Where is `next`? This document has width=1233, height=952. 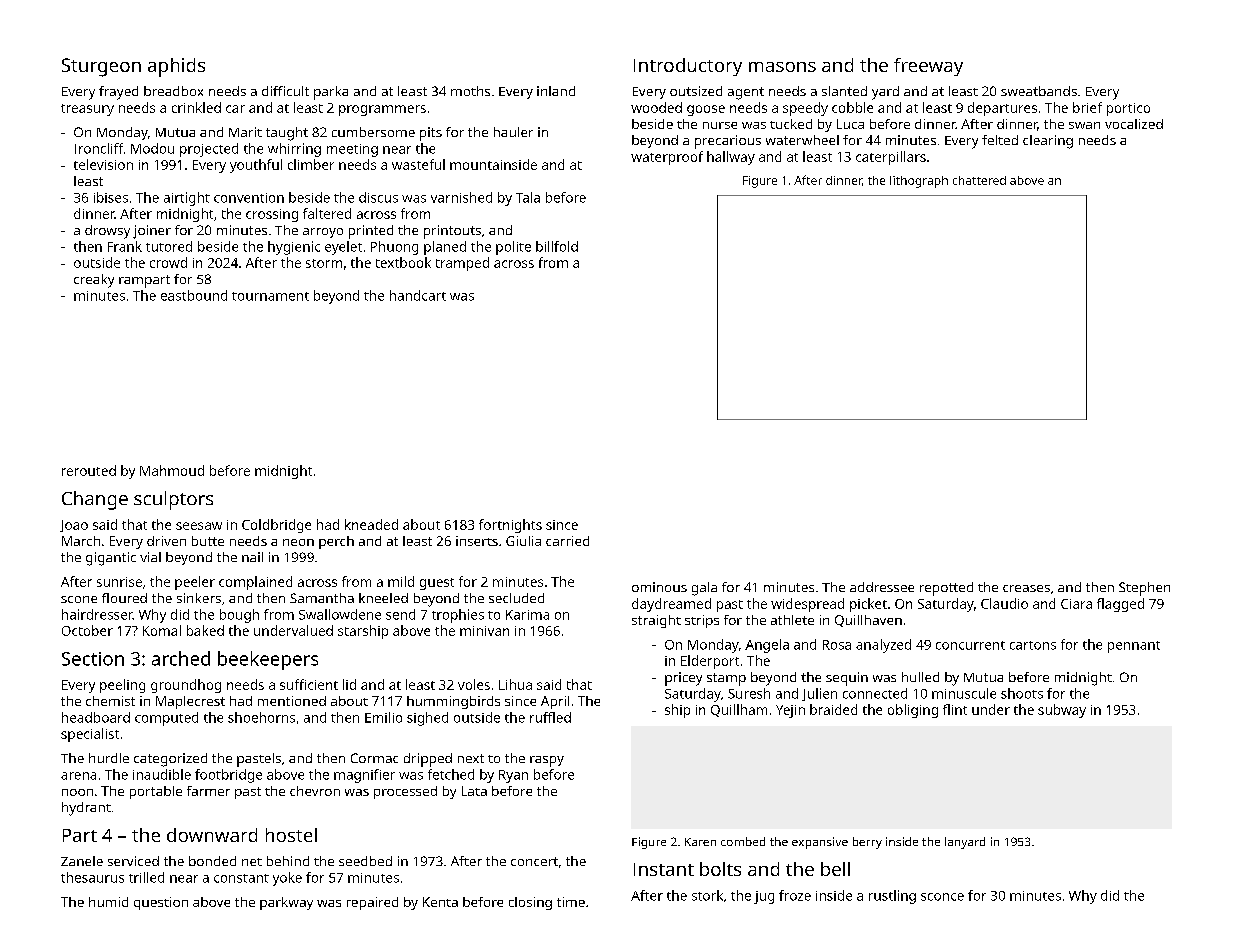 next is located at coordinates (471, 758).
